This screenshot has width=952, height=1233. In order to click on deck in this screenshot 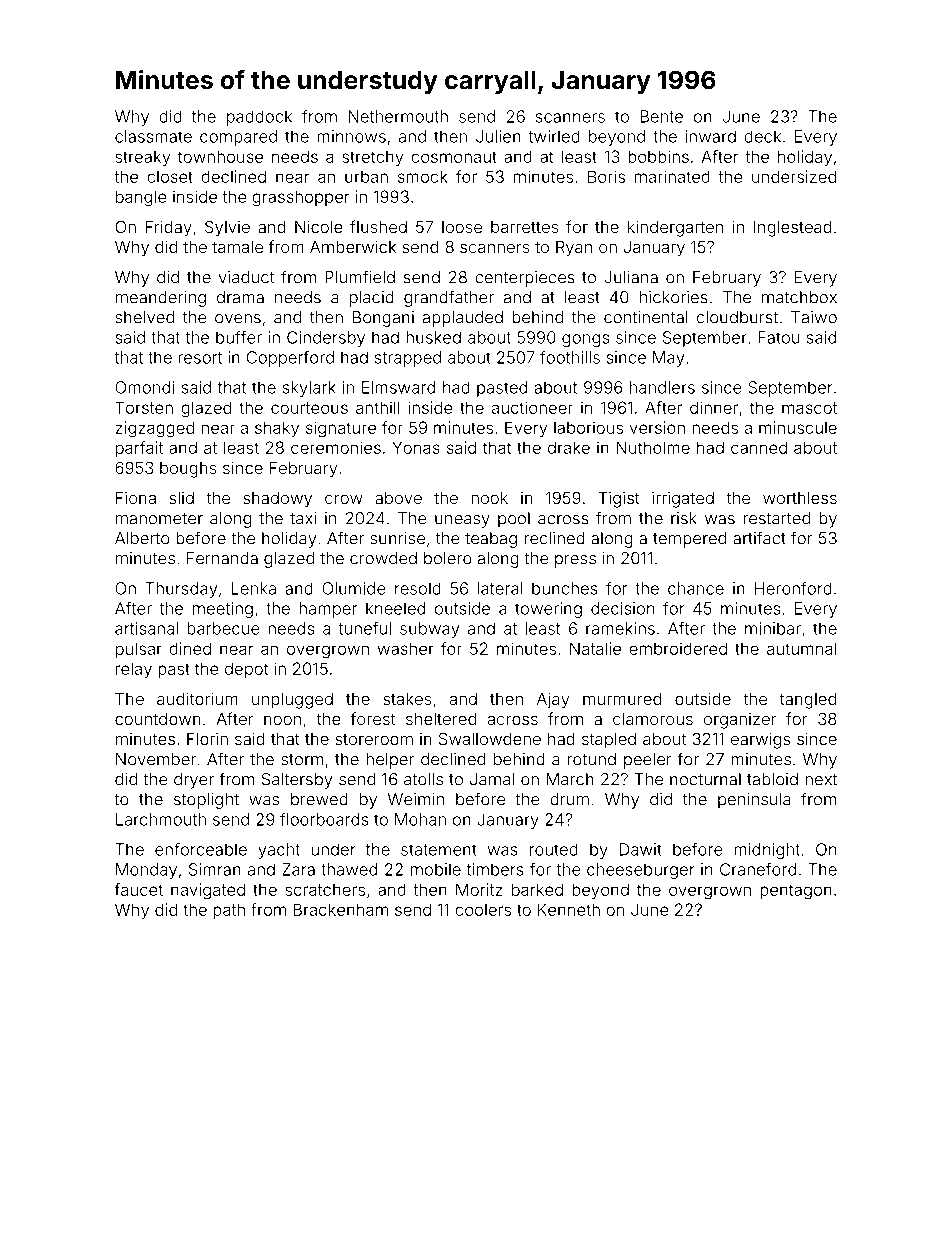, I will do `click(762, 136)`.
